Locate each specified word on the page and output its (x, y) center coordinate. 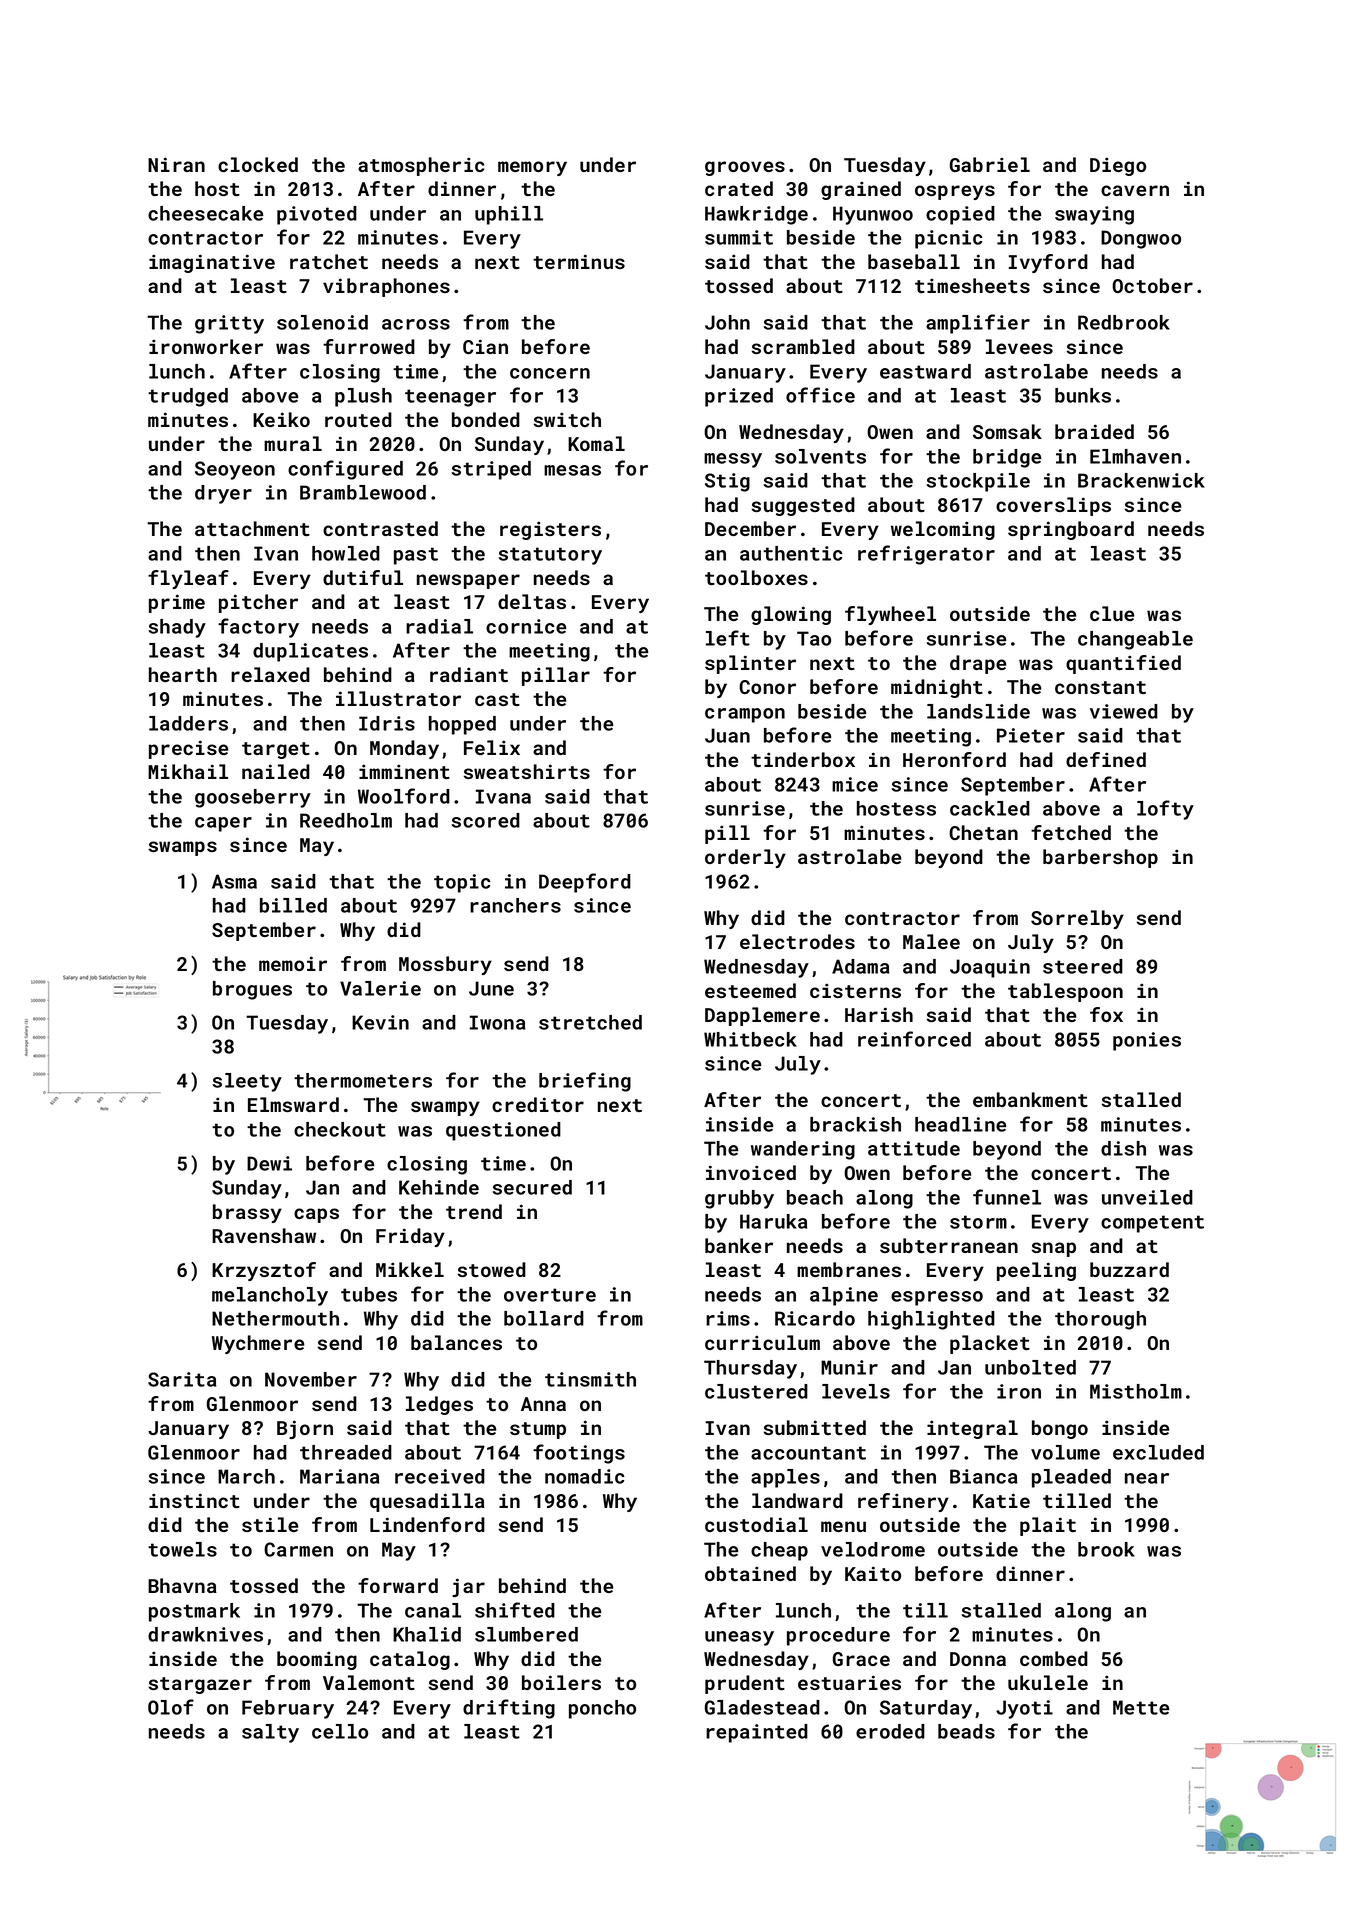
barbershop (1100, 858)
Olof (171, 1707)
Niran (176, 164)
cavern (1135, 190)
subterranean (949, 1245)
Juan (727, 735)
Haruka (773, 1221)
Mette (1141, 1707)
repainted (757, 1733)
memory (532, 168)
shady (177, 628)
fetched (1071, 832)
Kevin (380, 1022)
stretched (590, 1022)
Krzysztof (264, 1271)
